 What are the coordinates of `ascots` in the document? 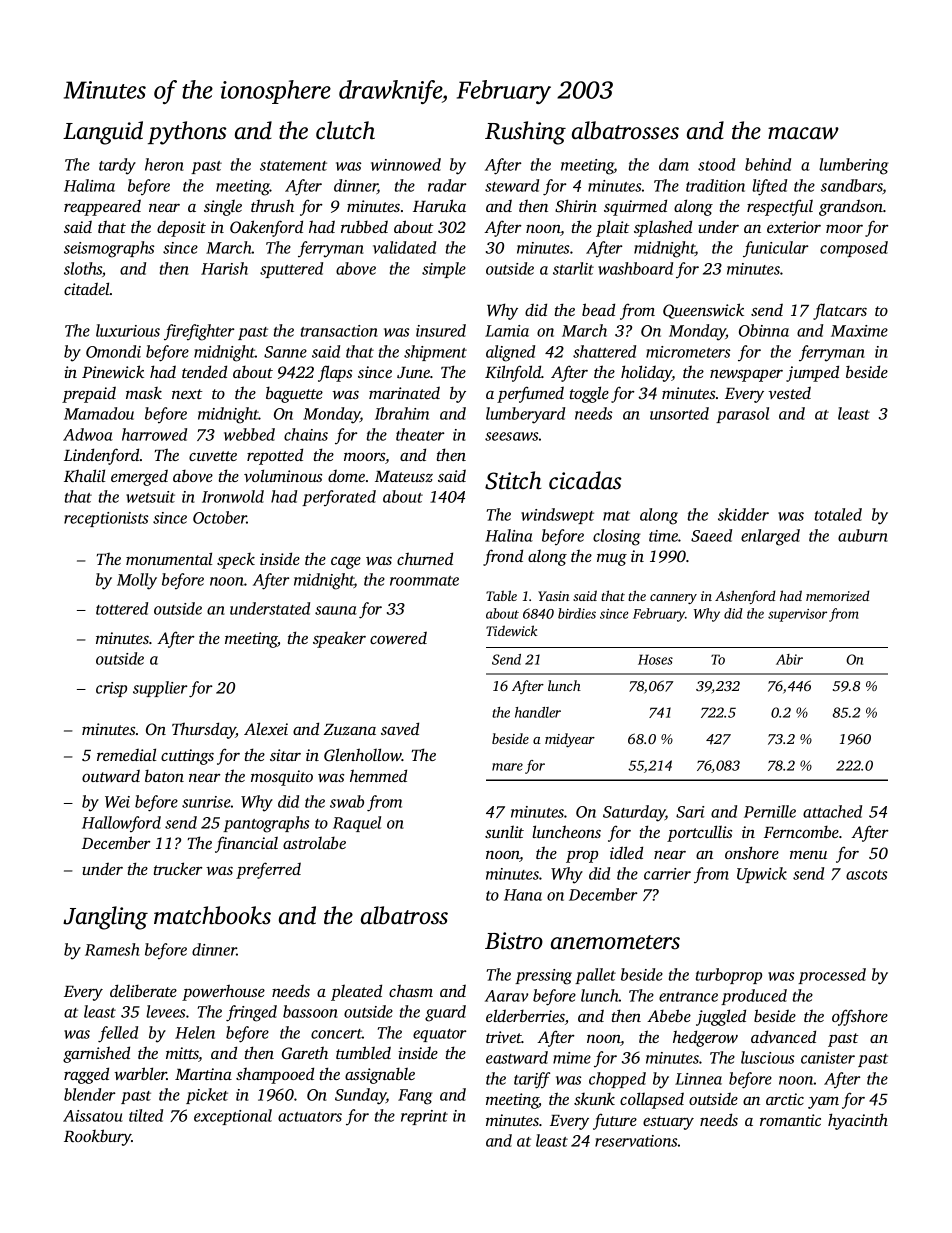 It's located at (866, 875).
